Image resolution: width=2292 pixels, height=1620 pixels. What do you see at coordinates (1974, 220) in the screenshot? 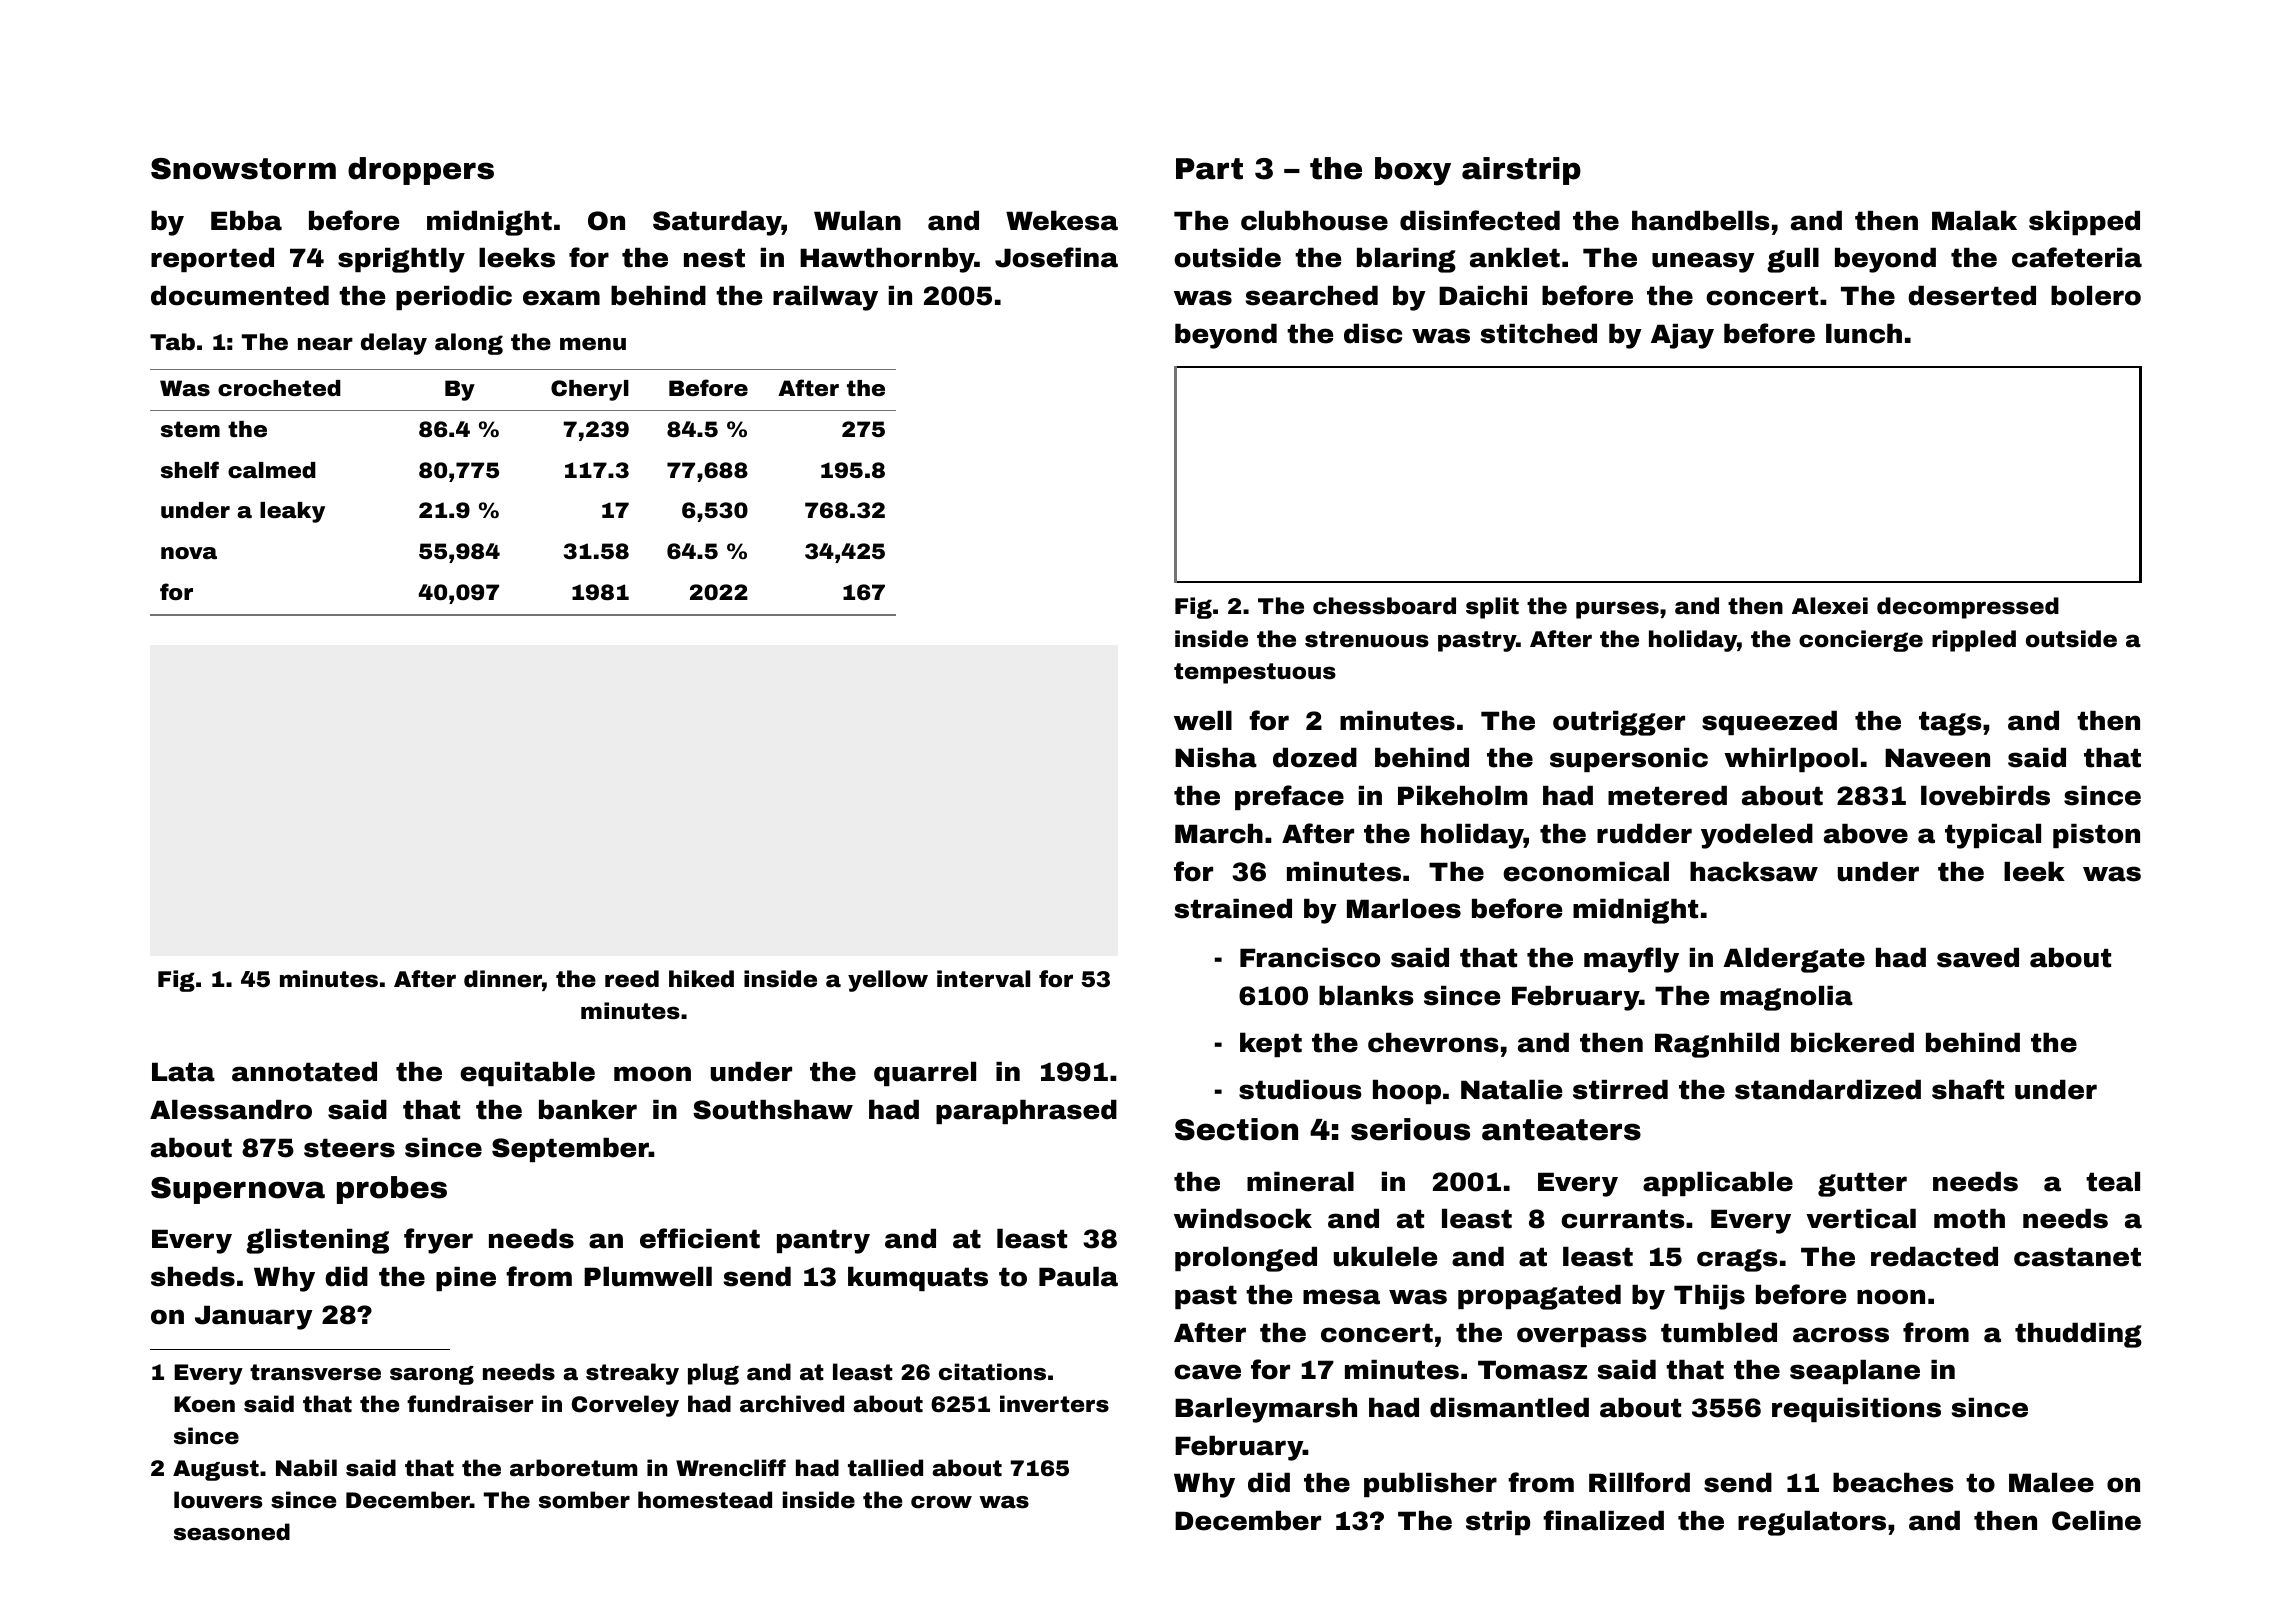
I see `Malak` at bounding box center [1974, 220].
